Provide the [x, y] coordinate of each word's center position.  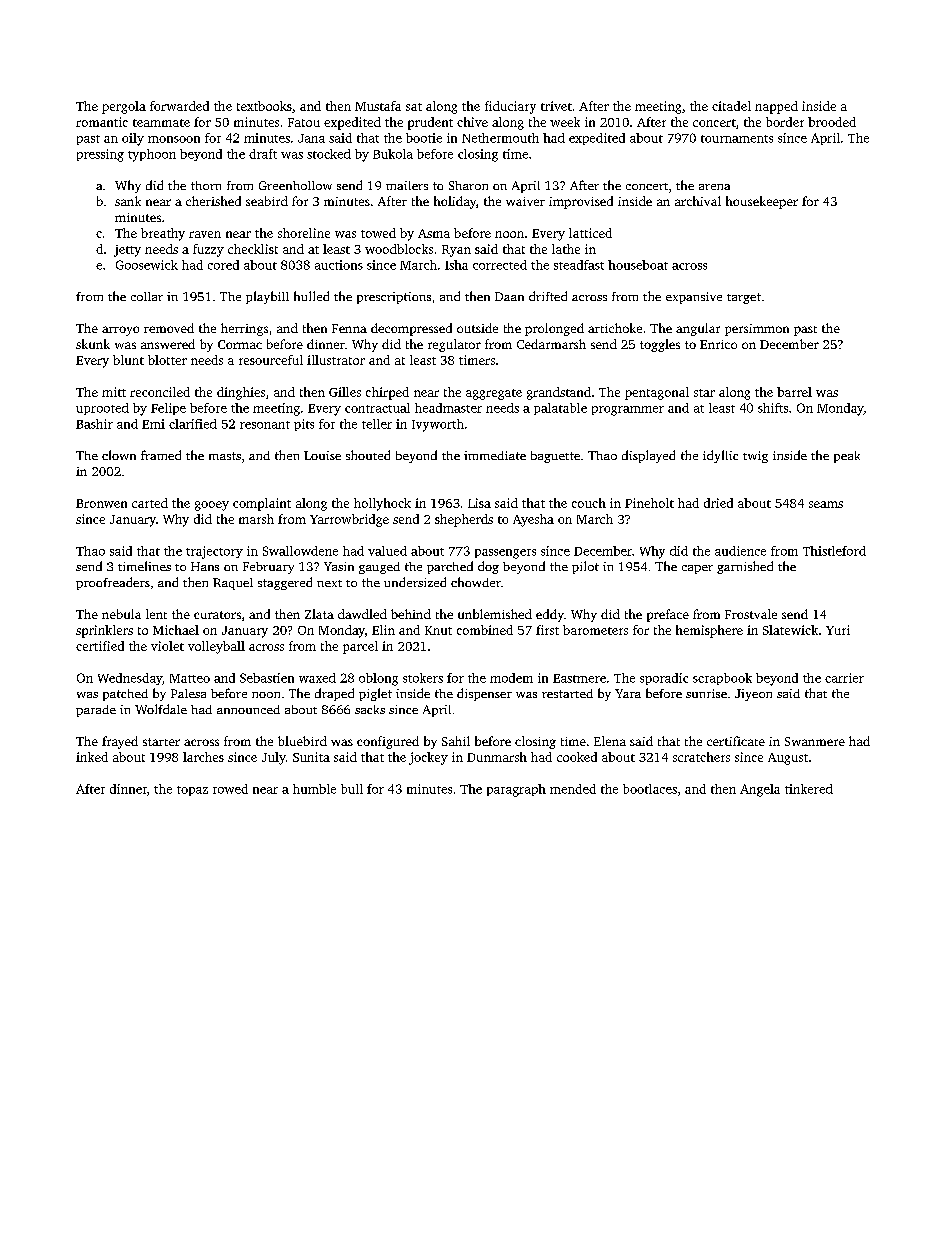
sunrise [706, 693]
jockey [428, 758]
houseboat [638, 265]
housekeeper [762, 202]
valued [387, 551]
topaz [192, 791]
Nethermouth [500, 138]
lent [156, 614]
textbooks [264, 106]
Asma [434, 233]
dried [718, 503]
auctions [339, 265]
